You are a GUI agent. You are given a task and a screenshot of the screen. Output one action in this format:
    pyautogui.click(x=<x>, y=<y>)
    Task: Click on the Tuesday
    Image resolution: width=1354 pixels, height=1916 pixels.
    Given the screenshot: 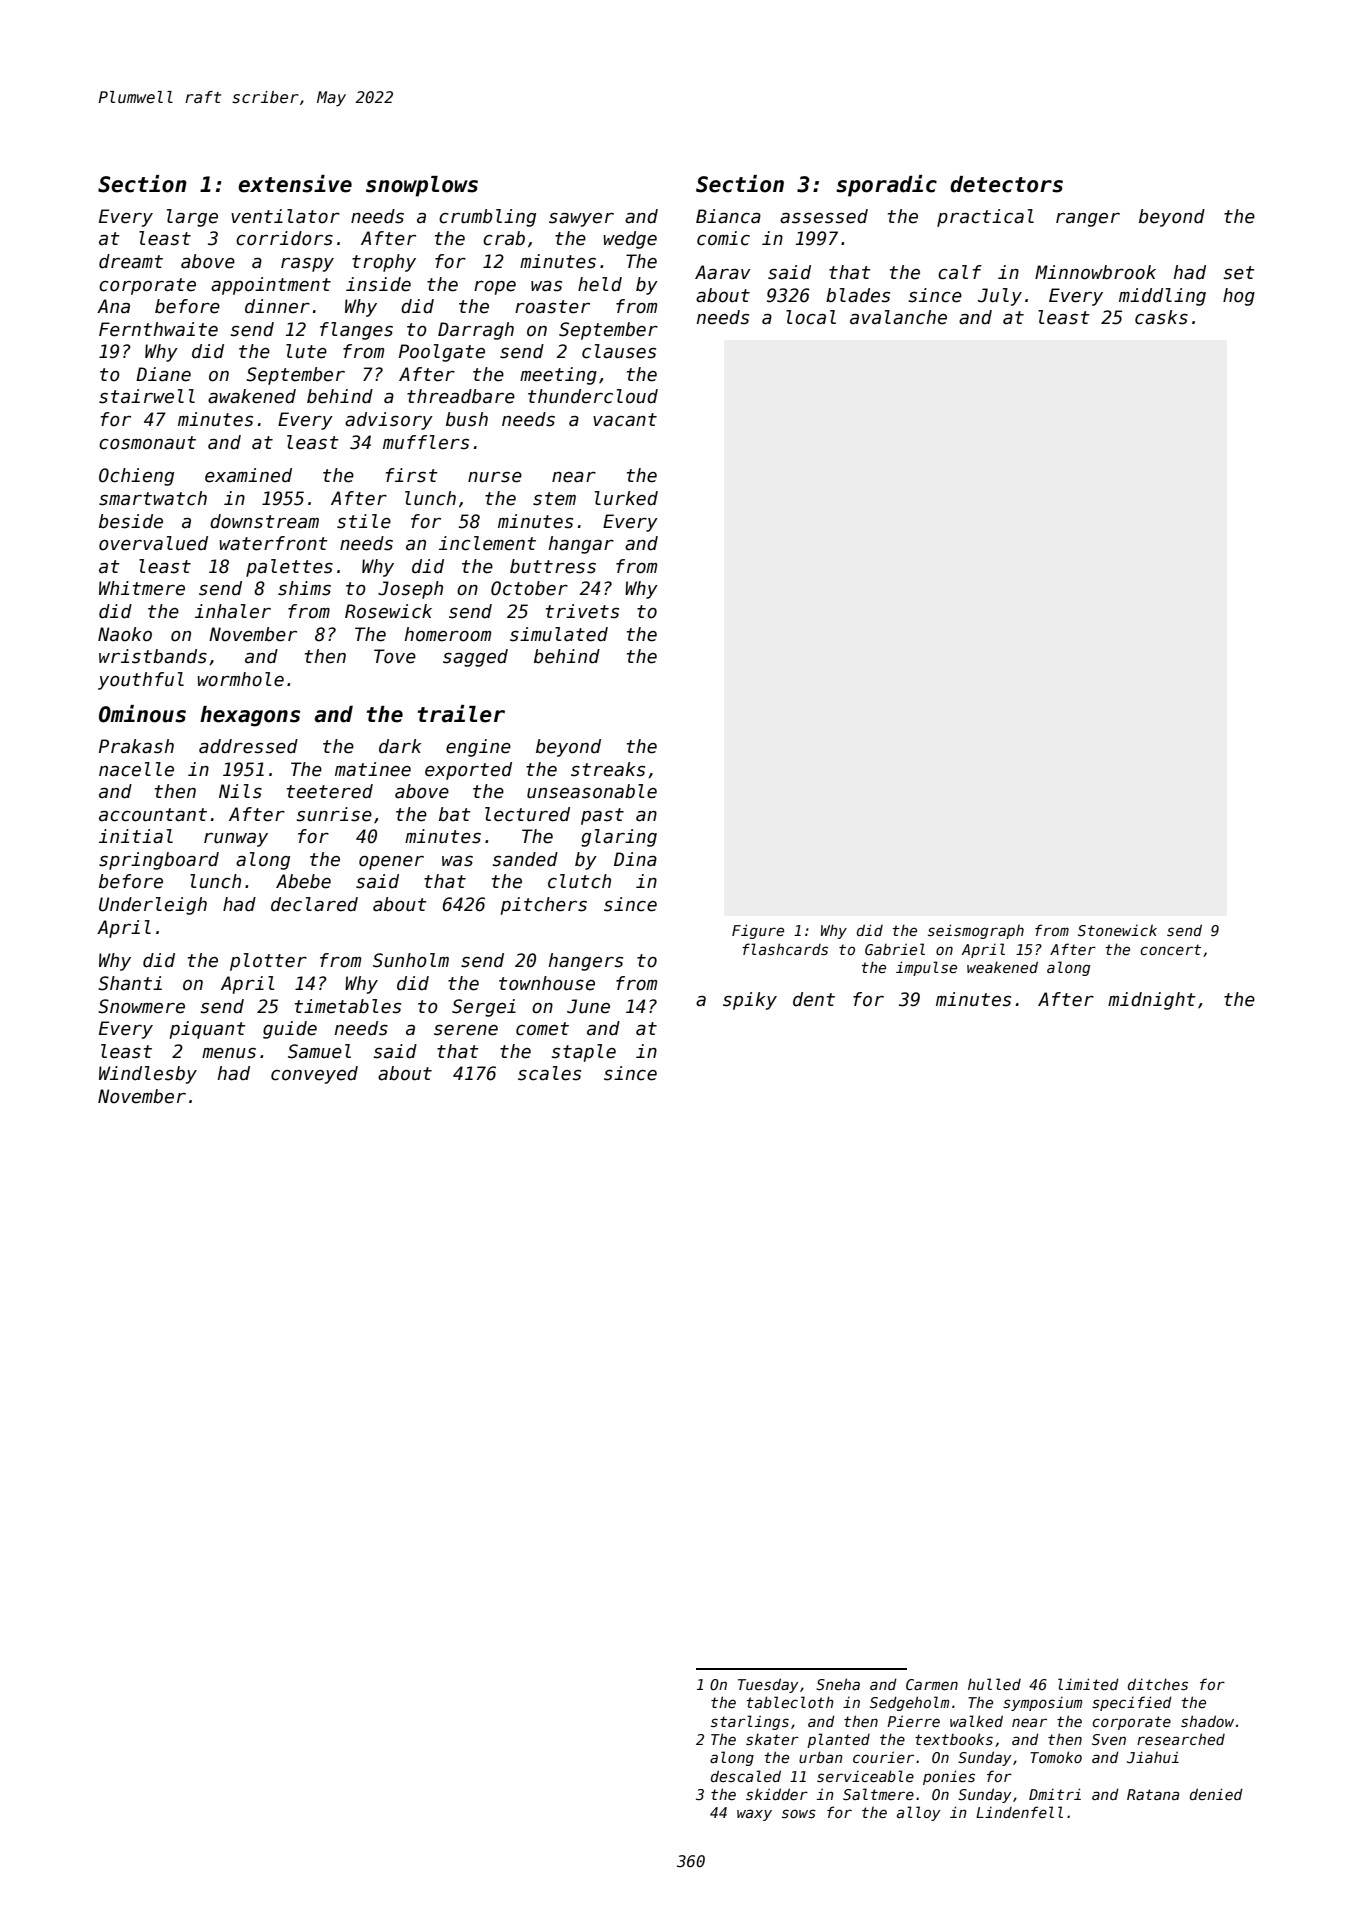 What is the action you would take?
    pyautogui.click(x=768, y=1685)
